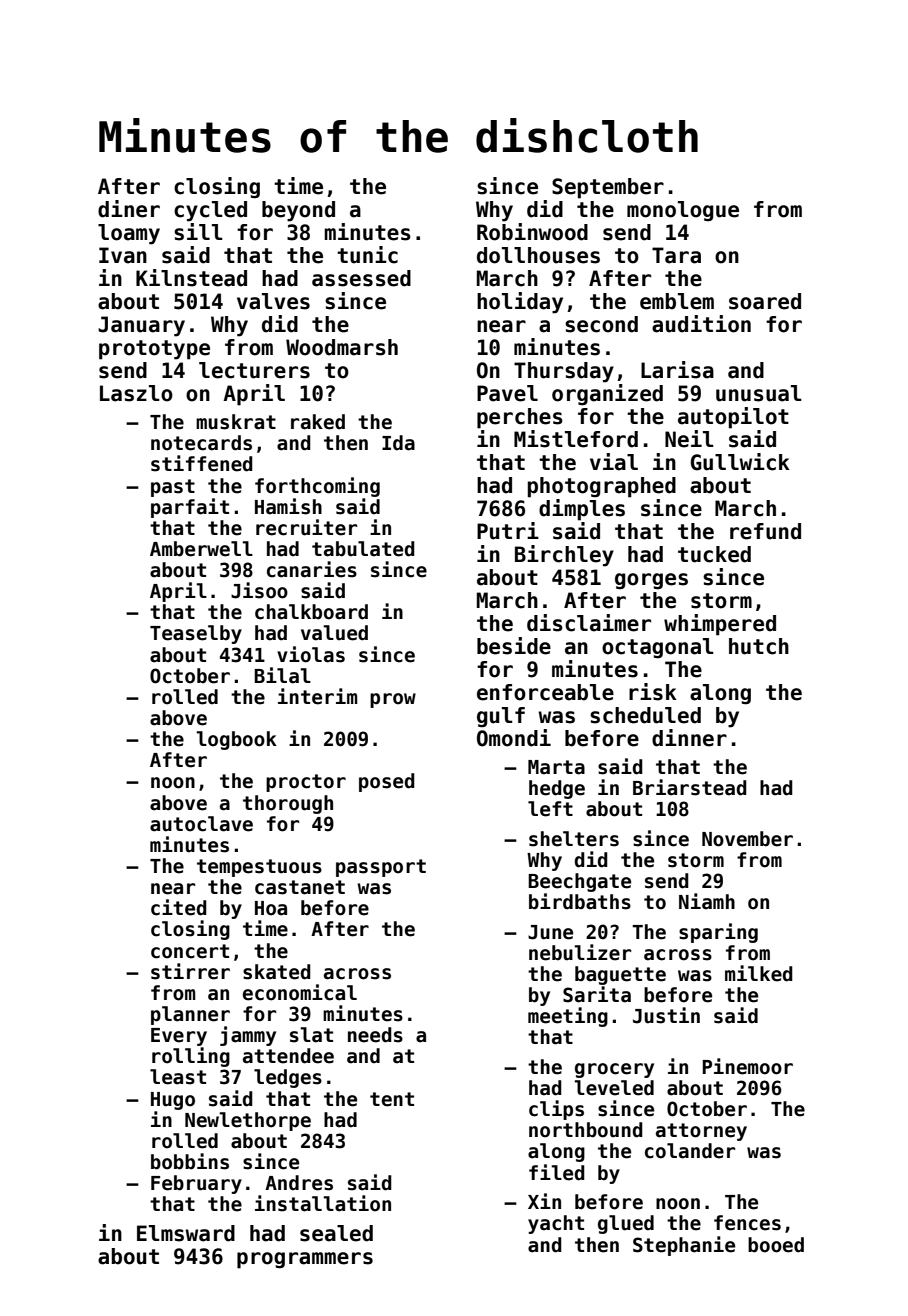 The height and width of the document is (1316, 908). Describe the element at coordinates (556, 1224) in the document. I see `yacht` at that location.
